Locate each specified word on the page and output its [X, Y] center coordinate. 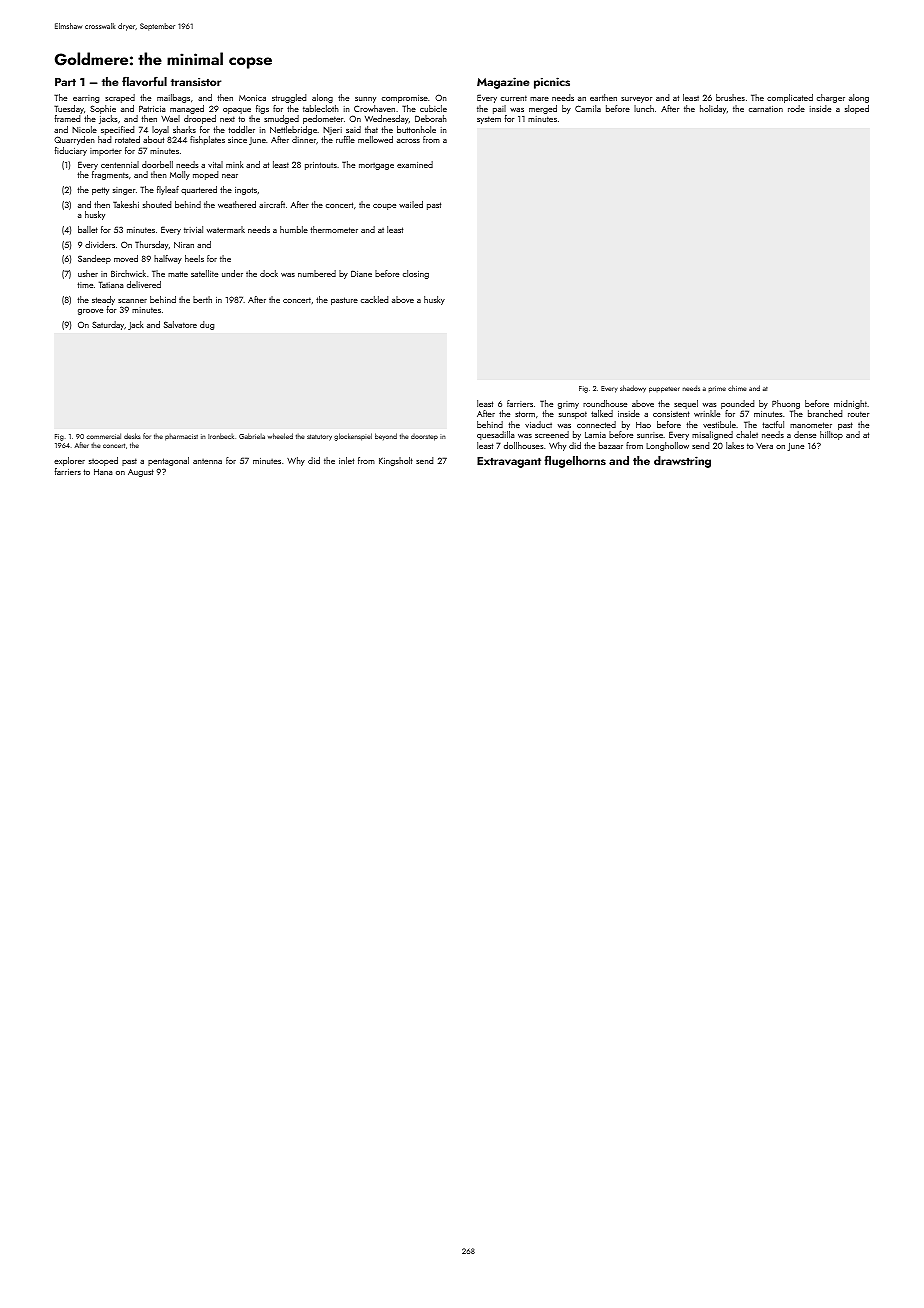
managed [187, 109]
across [408, 141]
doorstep [424, 437]
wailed [411, 204]
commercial [104, 436]
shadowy [633, 389]
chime [737, 388]
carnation [766, 109]
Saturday [108, 325]
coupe [384, 207]
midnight [850, 404]
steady [103, 300]
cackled [374, 299]
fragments [110, 175]
